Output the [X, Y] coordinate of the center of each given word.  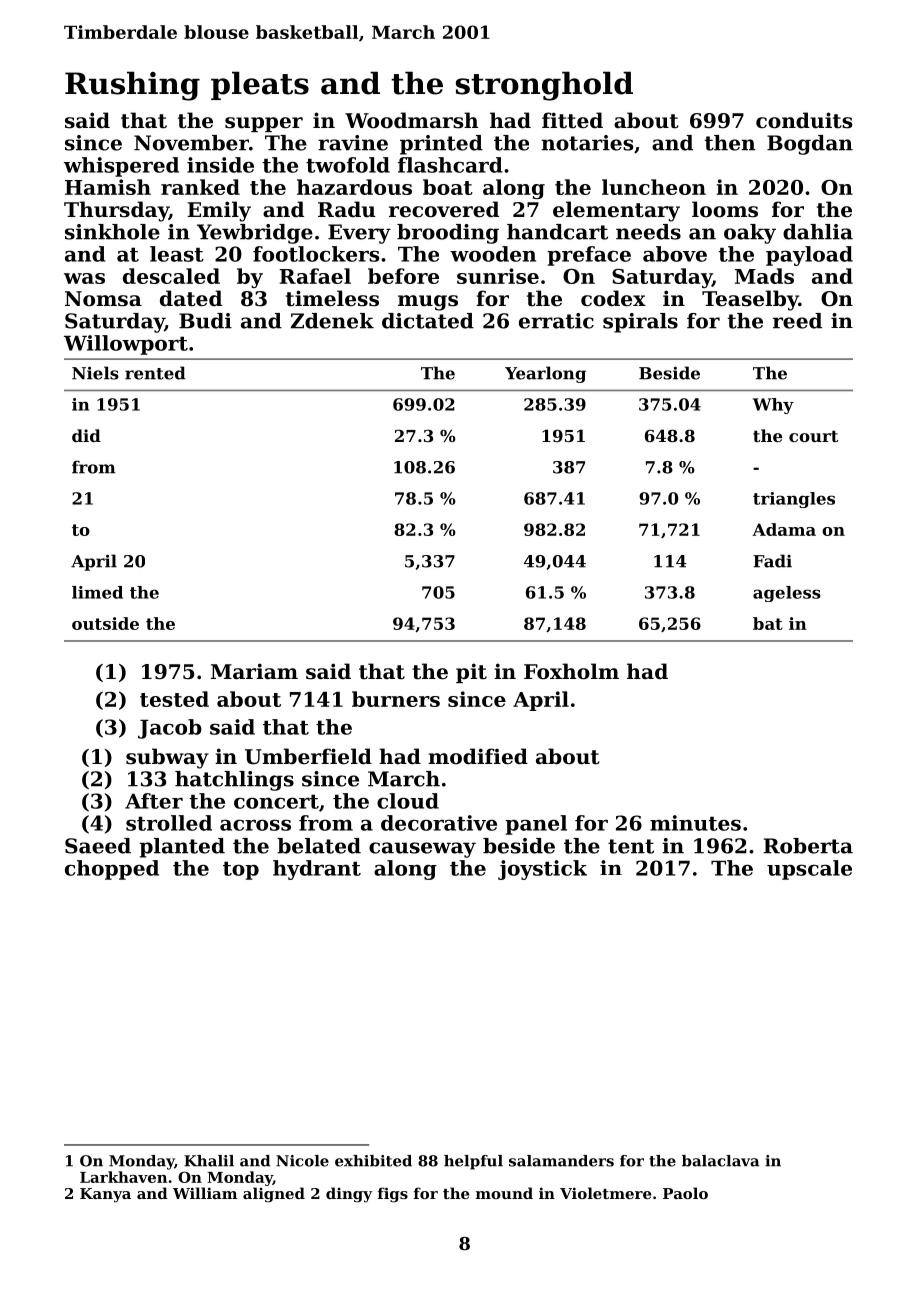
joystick [542, 870]
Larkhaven [123, 1177]
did [86, 435]
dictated [428, 321]
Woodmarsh [411, 120]
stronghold [544, 86]
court [813, 436]
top [241, 870]
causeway [422, 850]
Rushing [132, 86]
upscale [809, 870]
